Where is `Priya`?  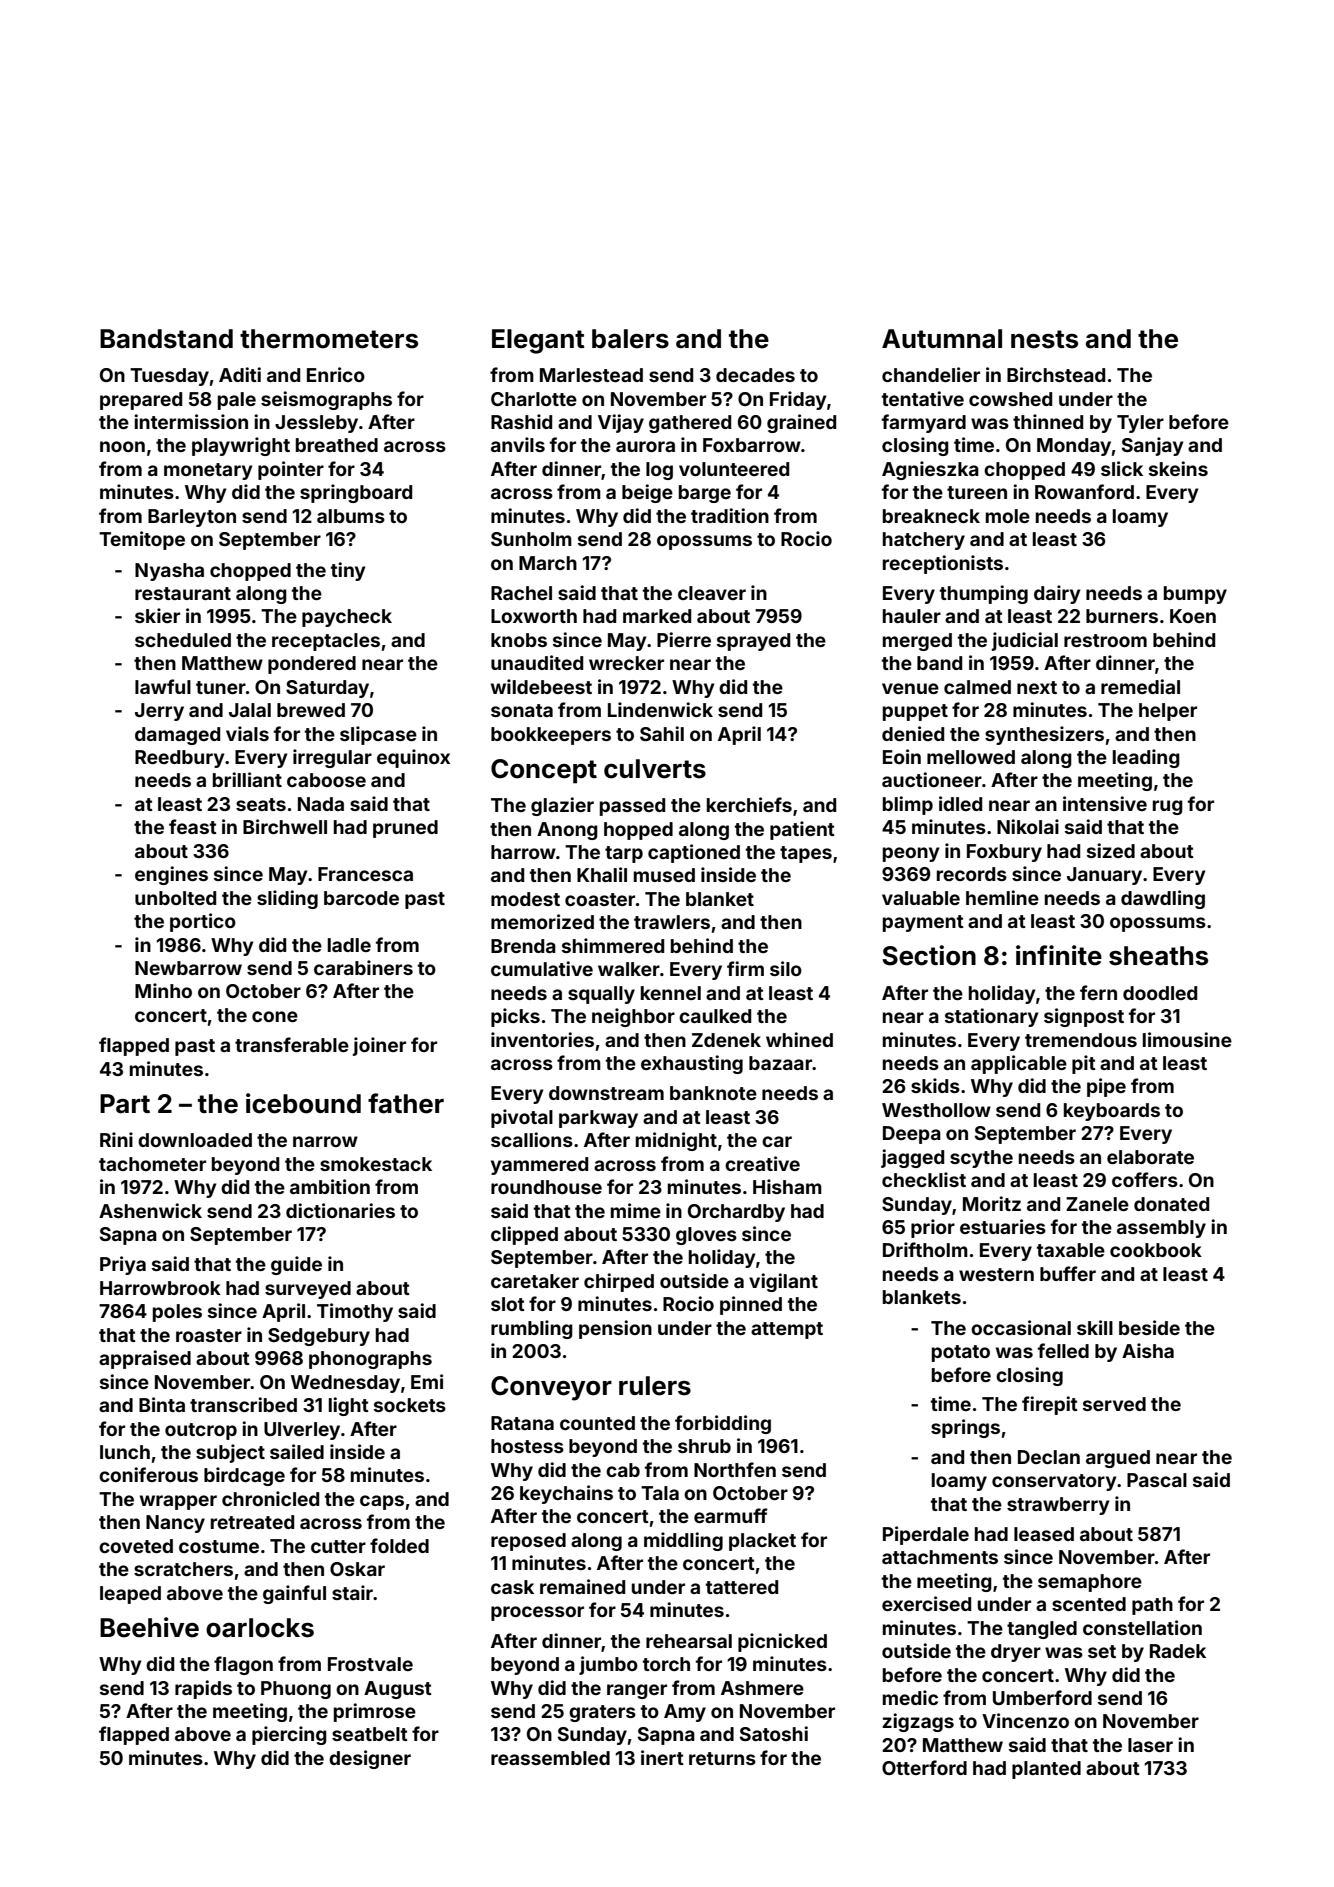 Priya is located at coordinates (123, 1265).
